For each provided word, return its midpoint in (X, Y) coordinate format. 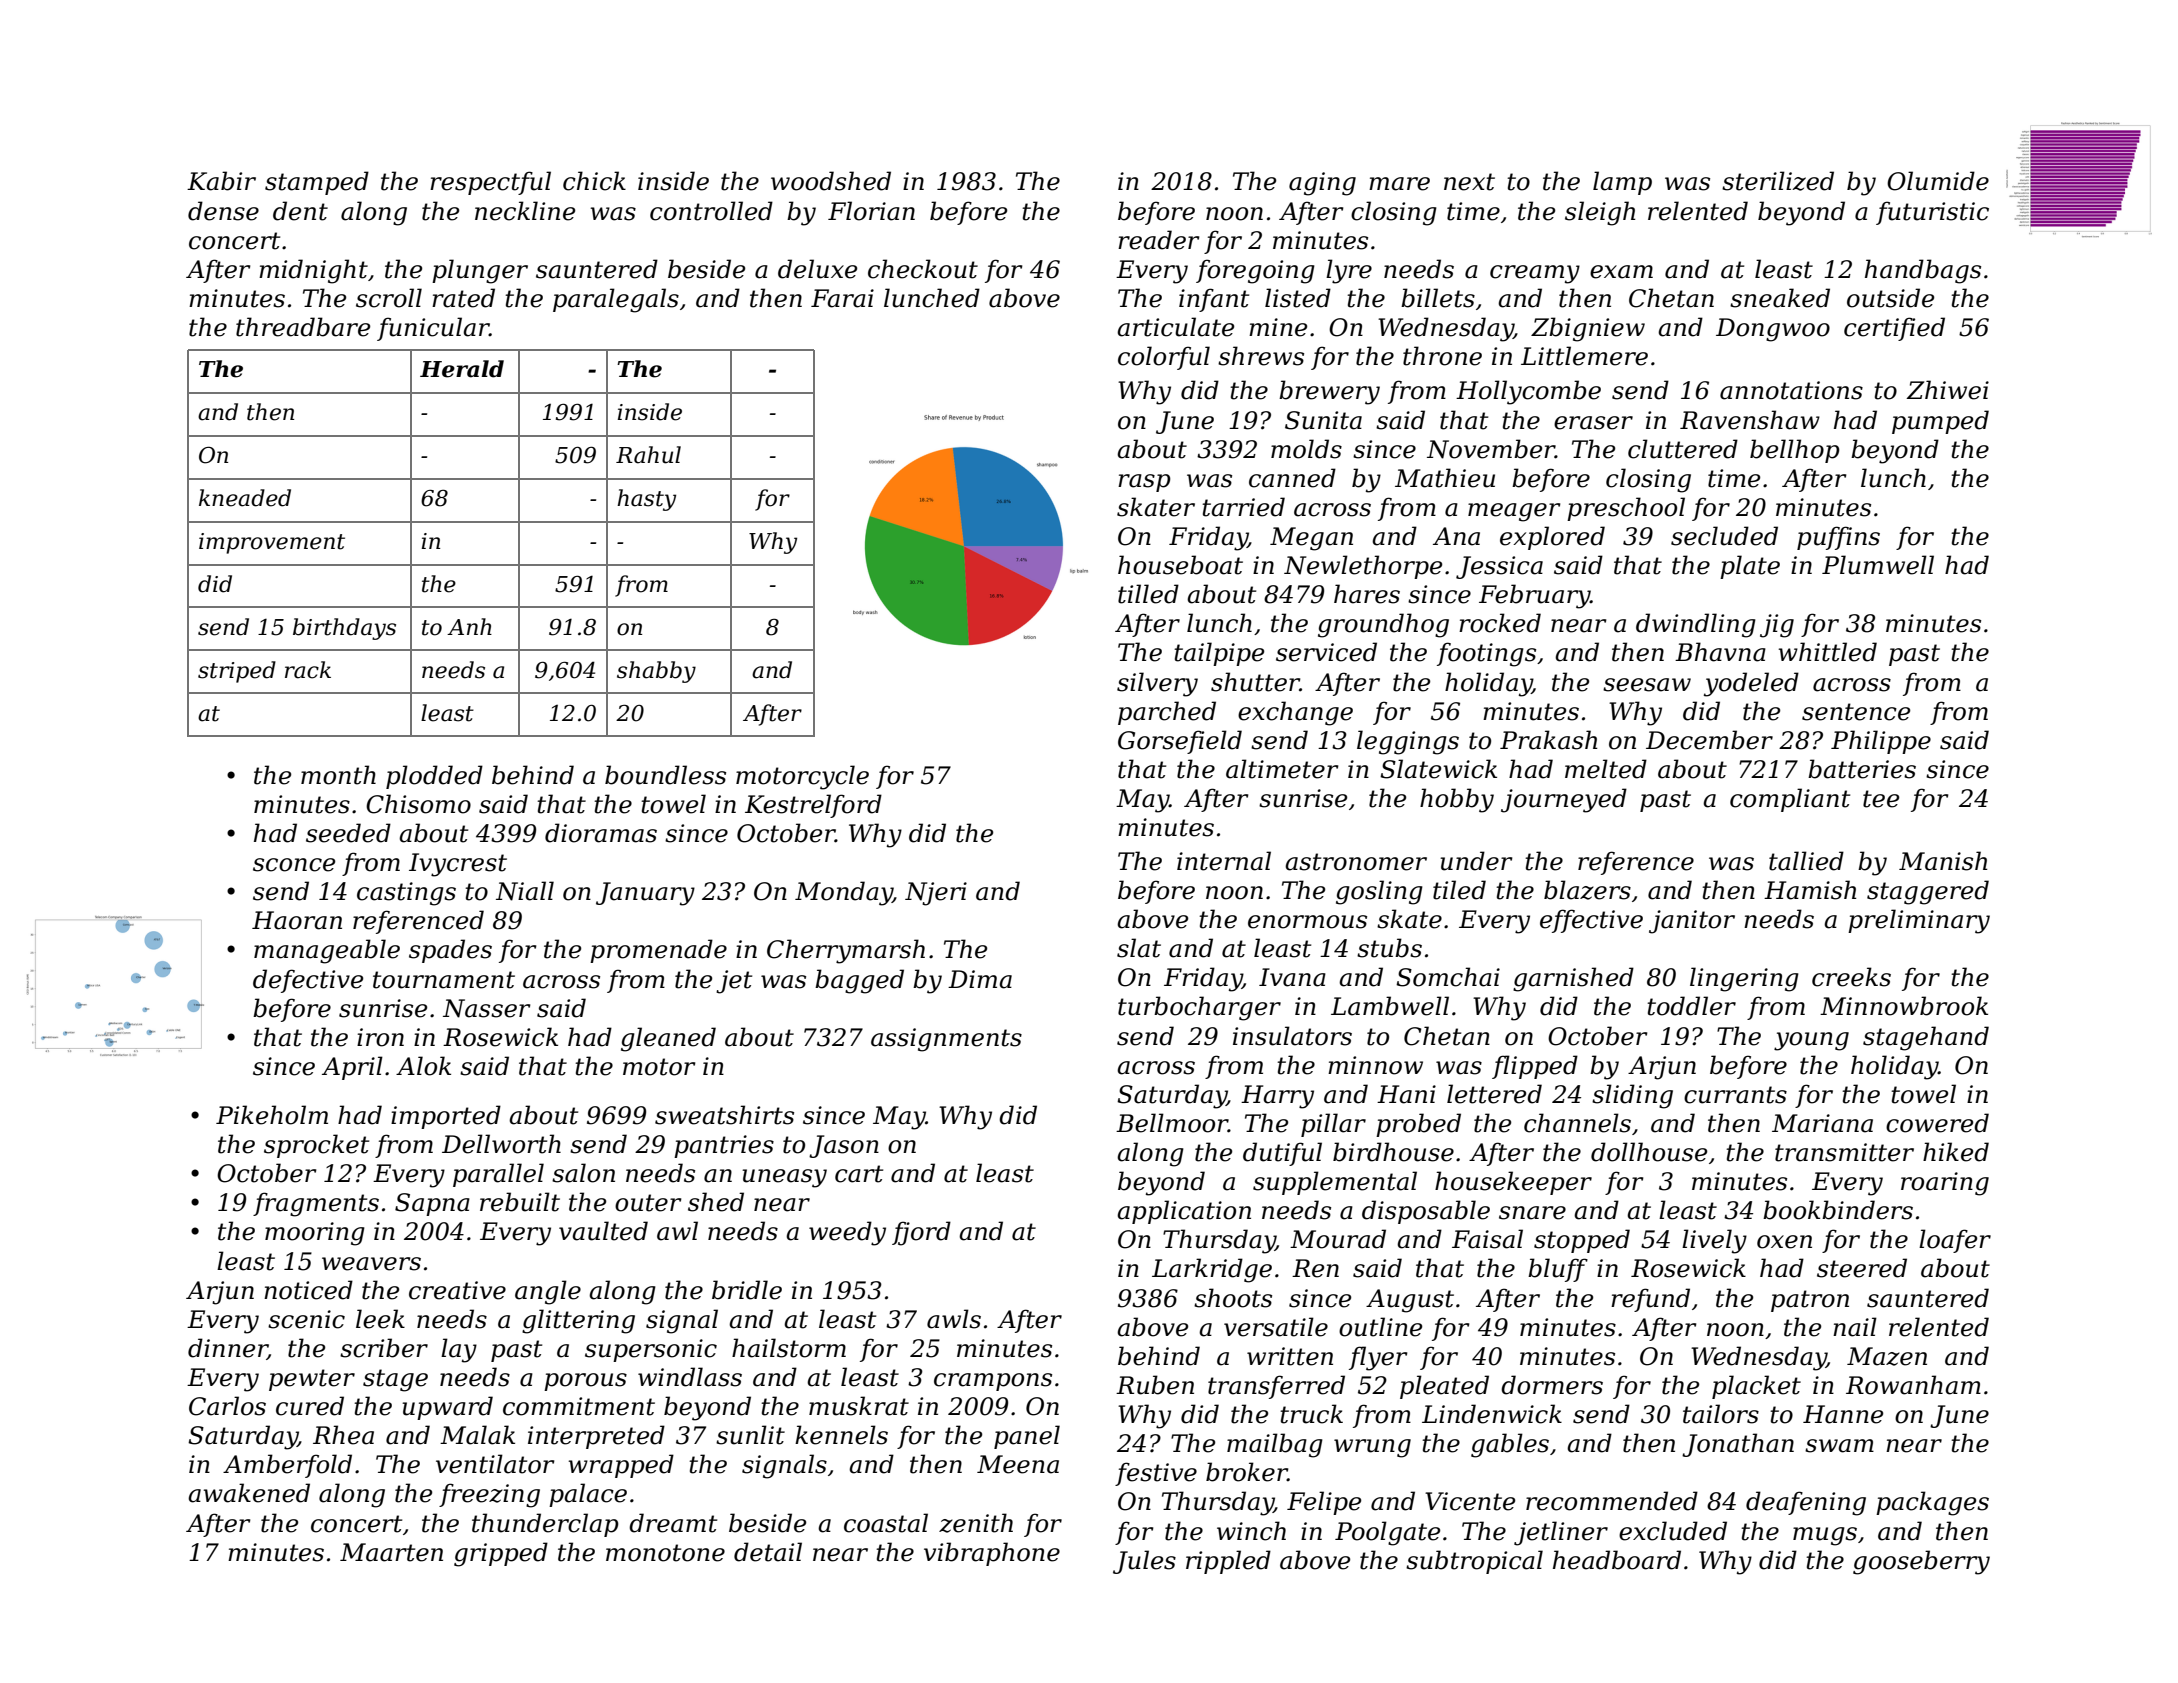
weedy (847, 1233)
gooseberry (1921, 1562)
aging (1322, 184)
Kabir (221, 181)
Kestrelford (813, 806)
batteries (1862, 769)
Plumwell (1878, 565)
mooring (315, 1234)
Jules (1144, 1562)
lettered (1494, 1094)
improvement (272, 543)
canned (1292, 478)
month (338, 775)
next (1469, 182)
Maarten (391, 1552)
